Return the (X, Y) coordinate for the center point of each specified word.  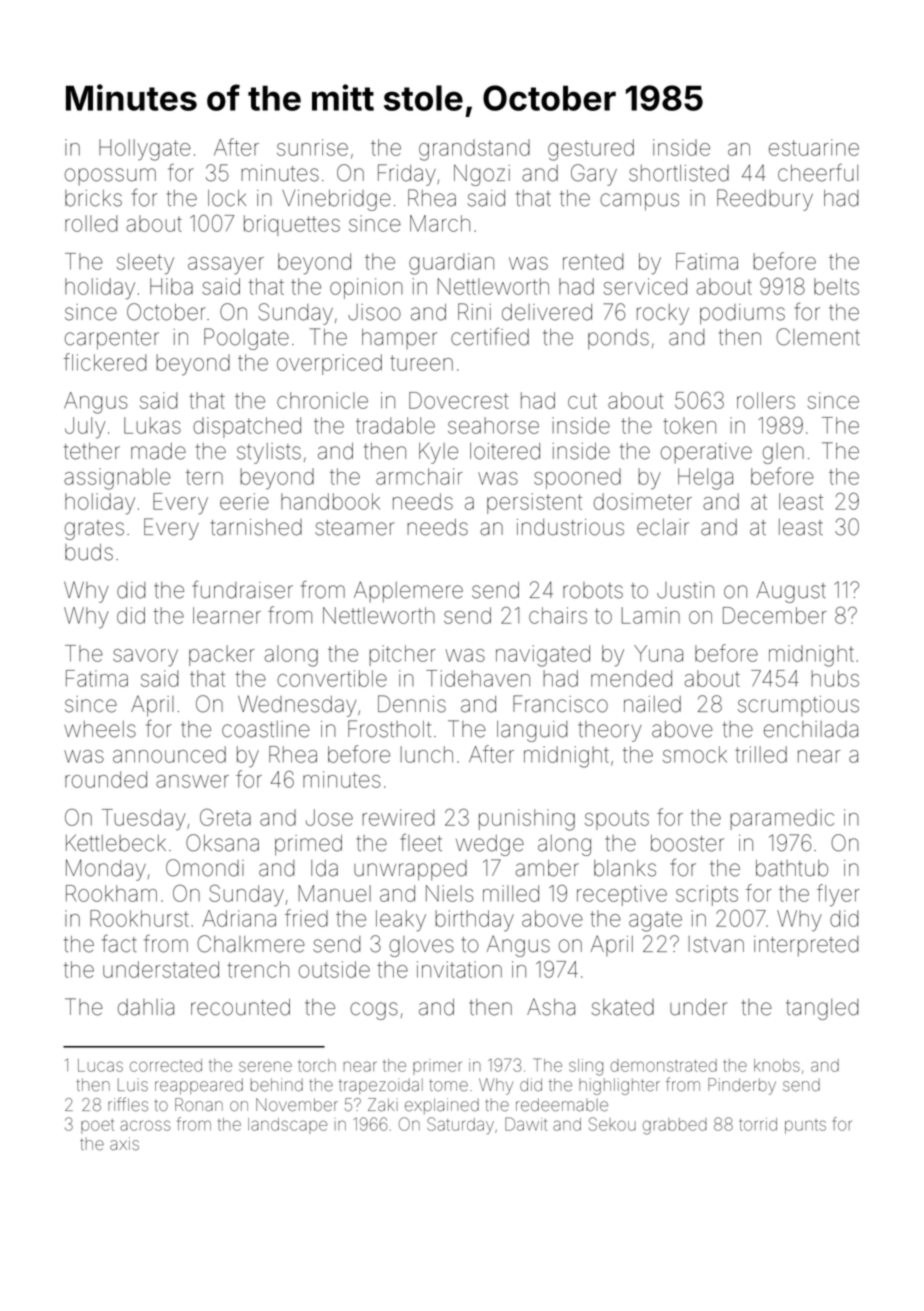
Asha (551, 1007)
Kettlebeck (116, 843)
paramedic (782, 819)
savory (145, 658)
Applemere (408, 592)
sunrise (312, 147)
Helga (705, 479)
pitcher (402, 655)
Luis (133, 1084)
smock (695, 754)
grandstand (474, 150)
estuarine (814, 147)
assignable (117, 479)
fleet (421, 843)
